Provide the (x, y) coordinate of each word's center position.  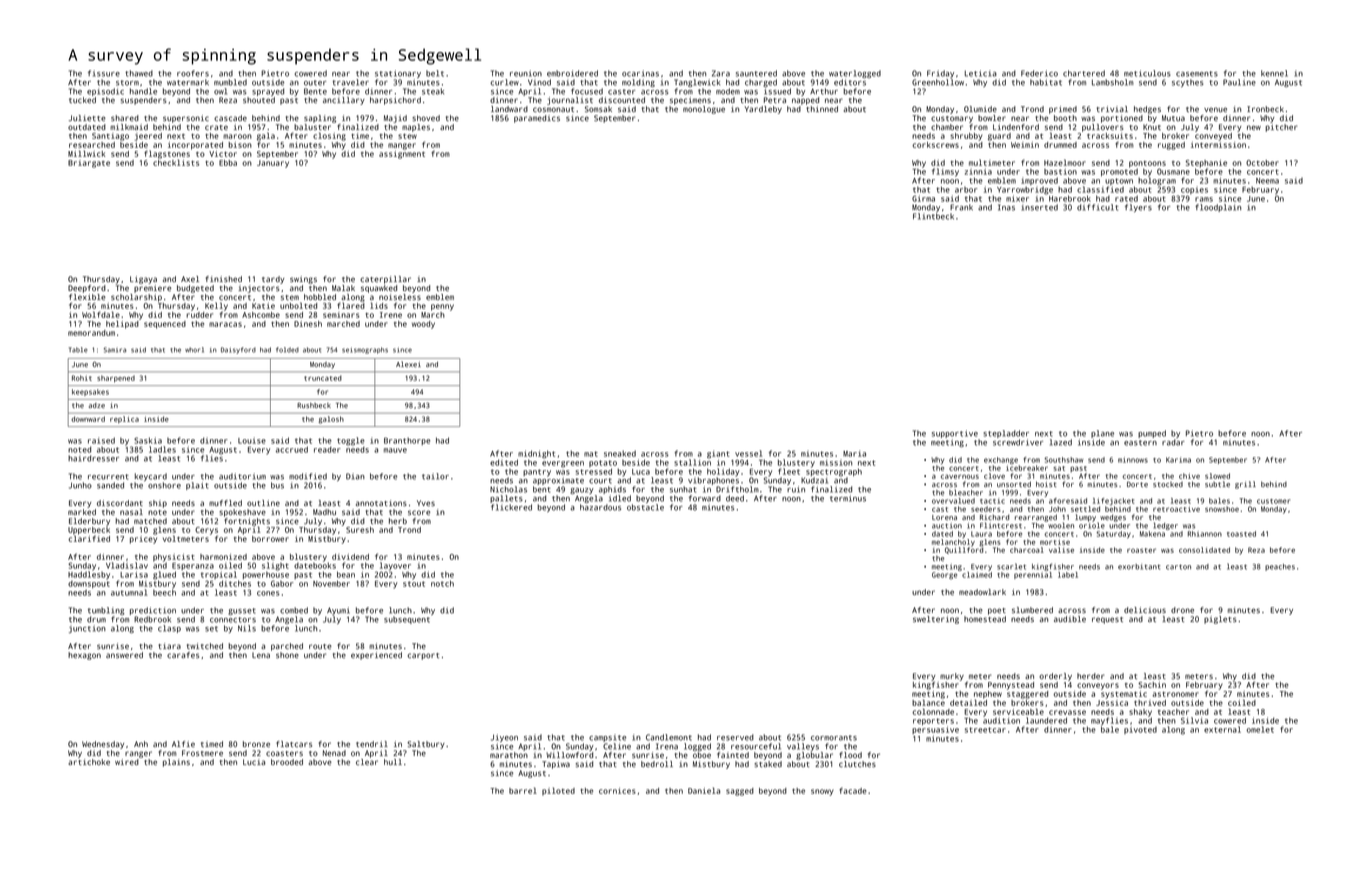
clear (367, 762)
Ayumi (338, 611)
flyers (1138, 208)
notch (442, 583)
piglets (1220, 620)
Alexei (408, 364)
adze (97, 405)
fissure (104, 73)
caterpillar (385, 280)
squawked (379, 289)
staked (768, 764)
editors (850, 82)
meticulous (1147, 73)
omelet (1260, 729)
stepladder (1006, 434)
